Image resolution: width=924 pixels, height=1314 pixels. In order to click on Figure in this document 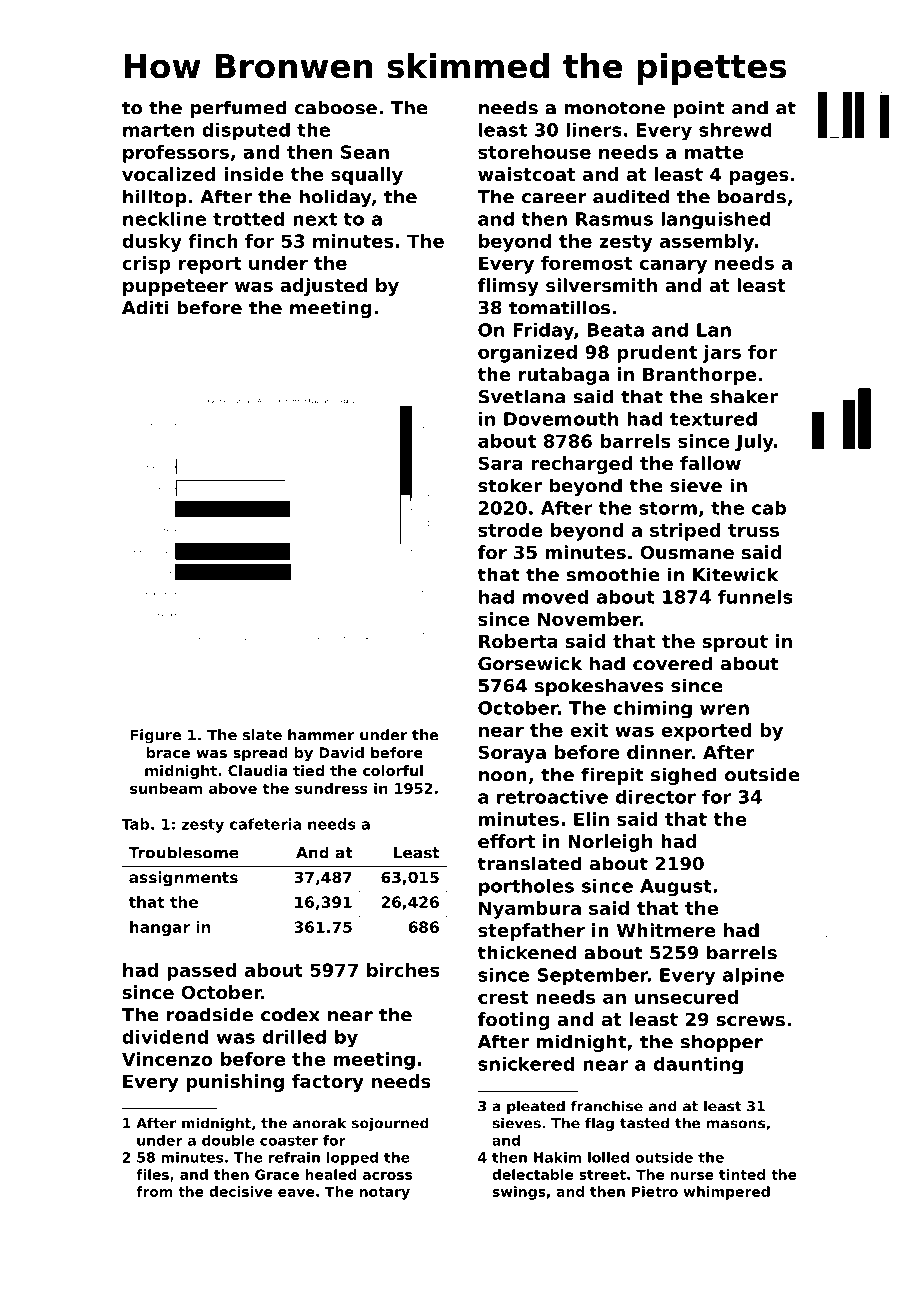, I will do `click(155, 736)`.
